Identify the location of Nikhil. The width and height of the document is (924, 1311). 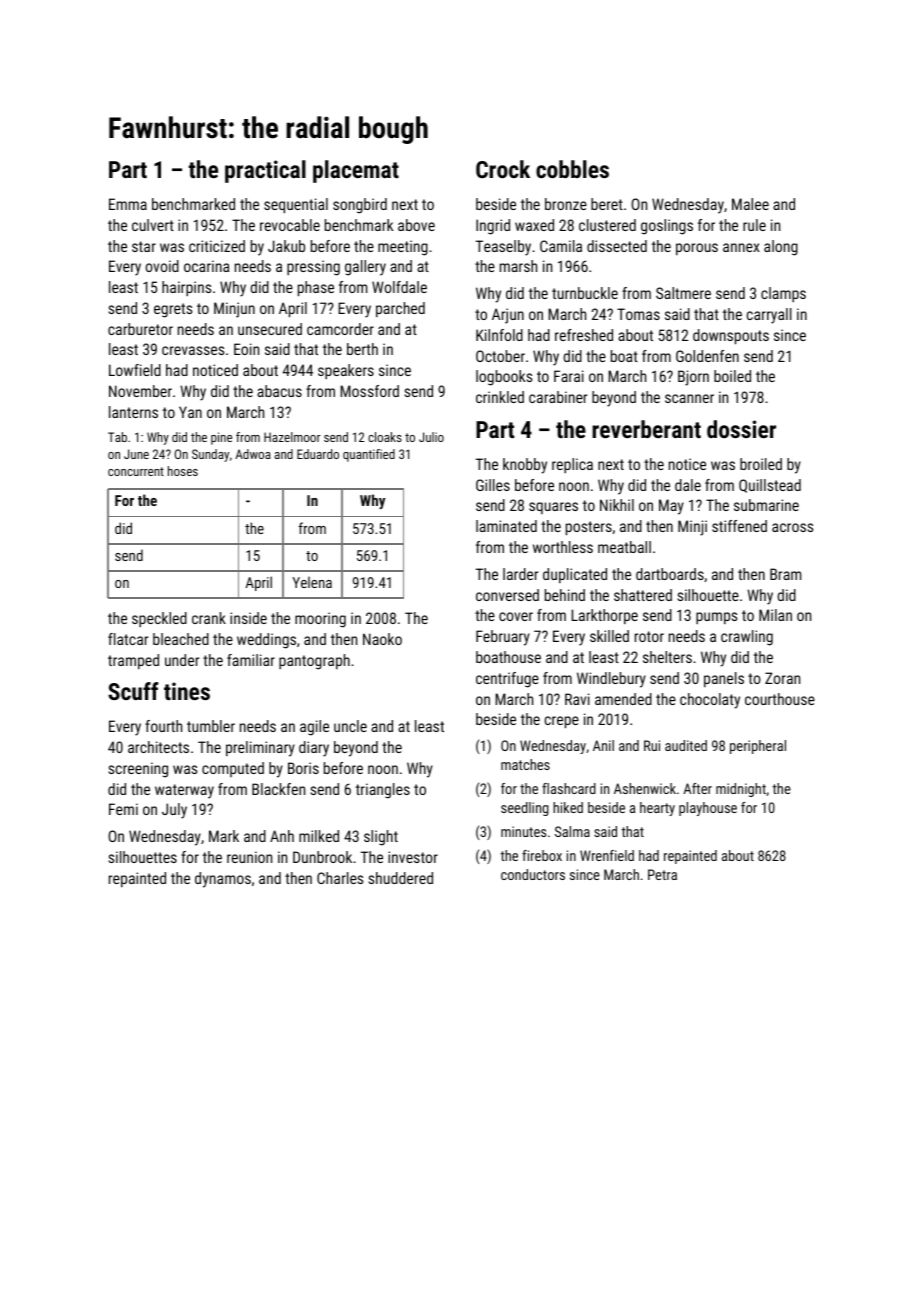
(617, 505).
